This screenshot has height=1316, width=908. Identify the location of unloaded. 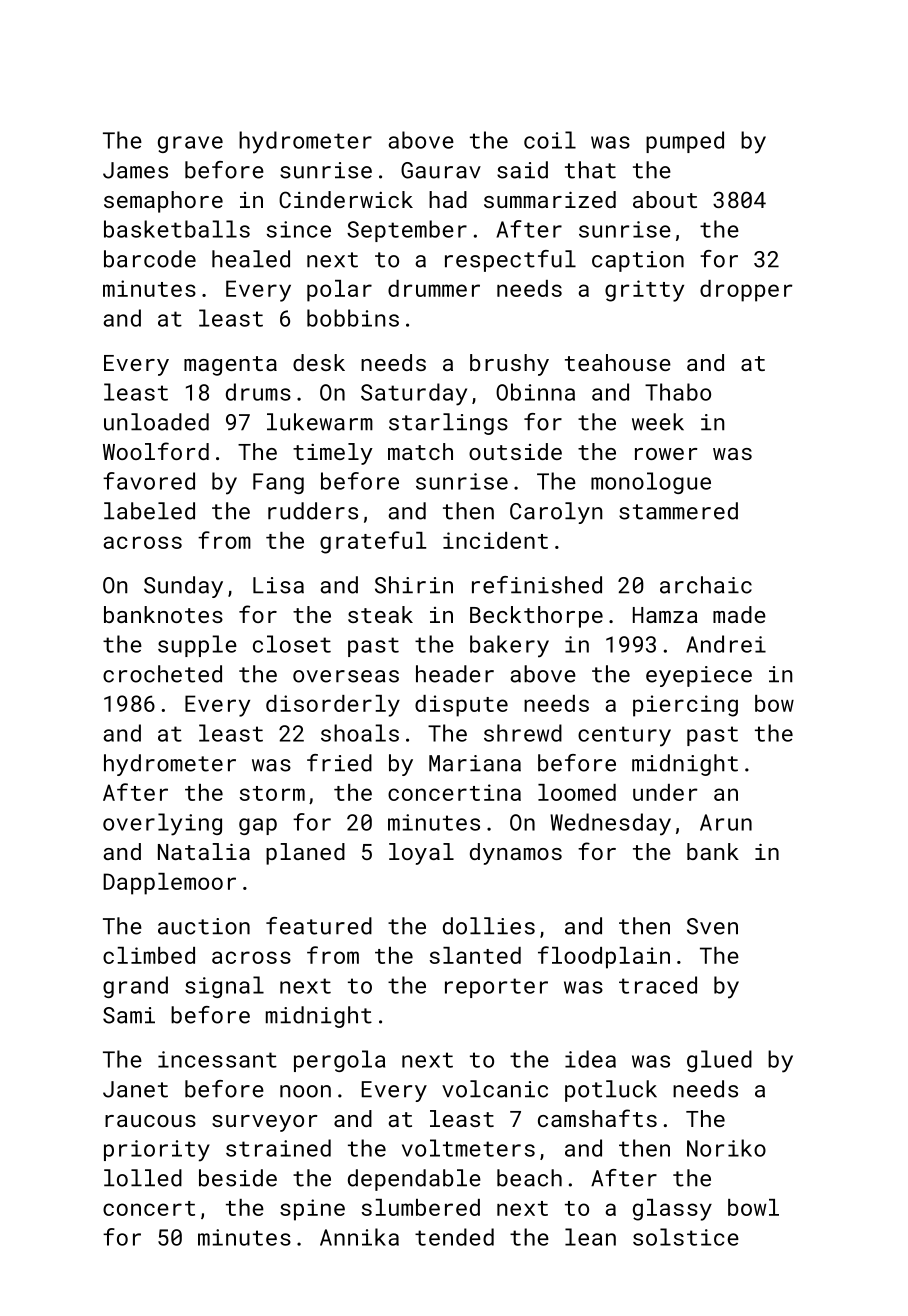
(156, 422).
